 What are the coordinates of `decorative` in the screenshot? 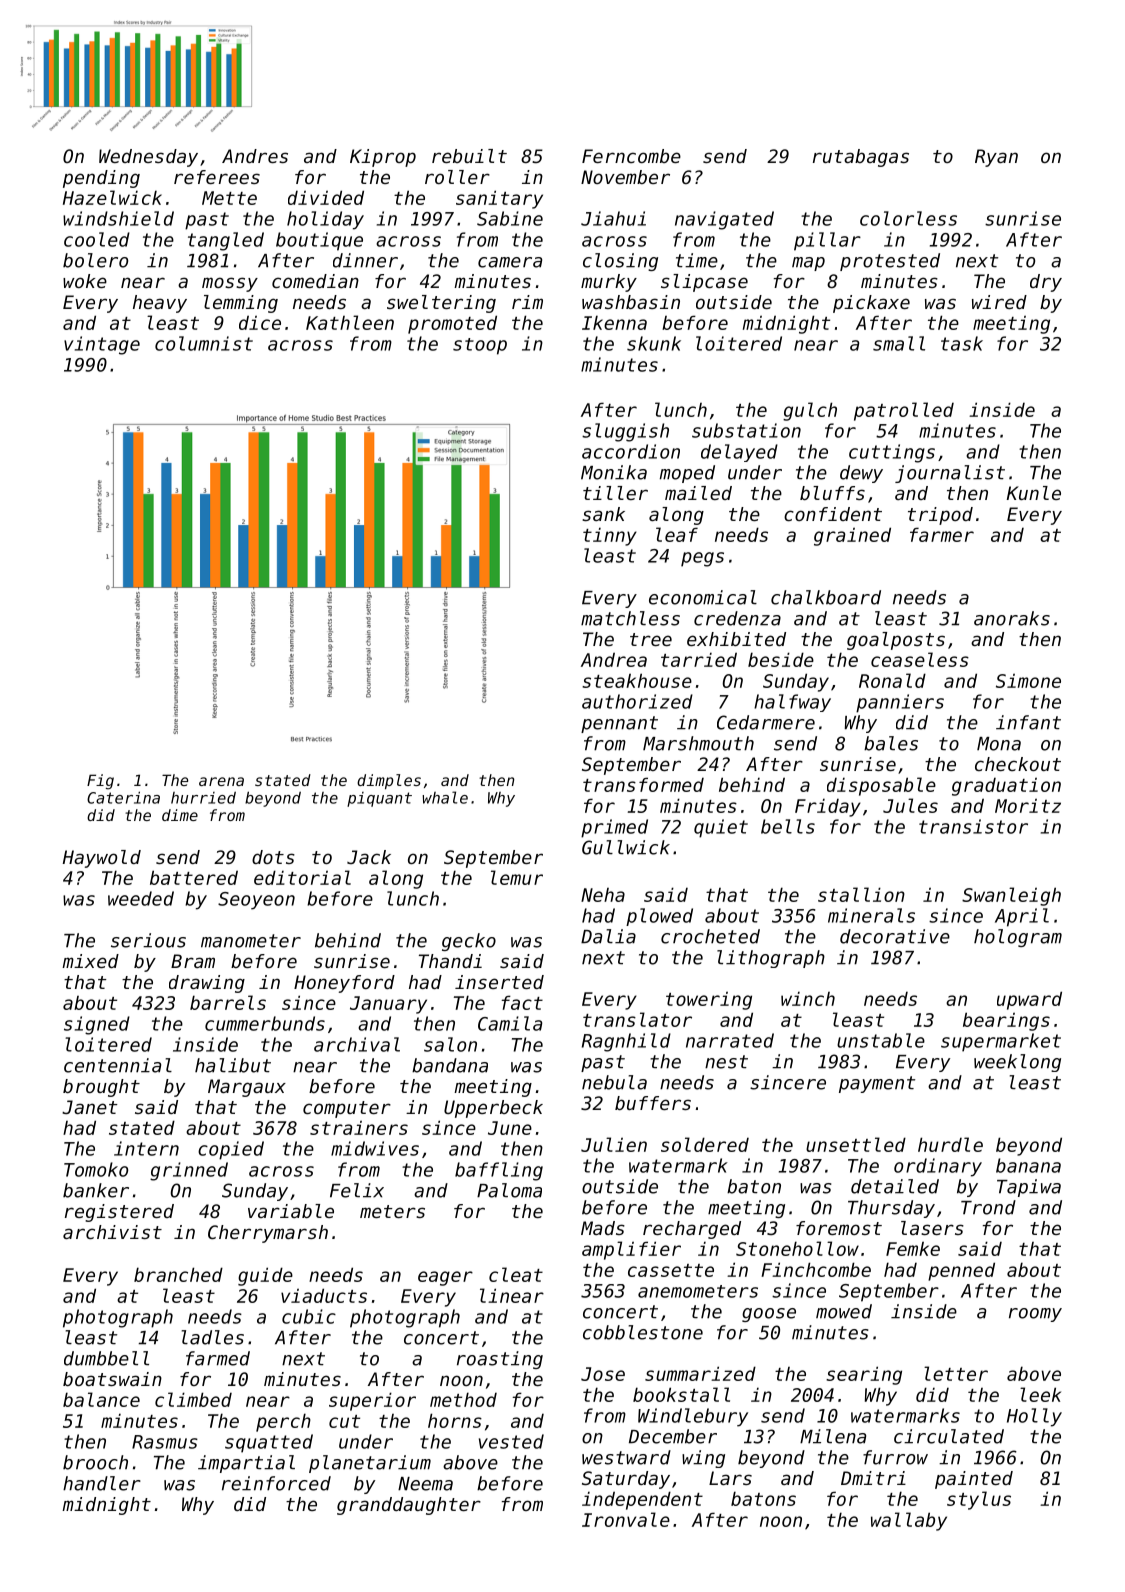 It's located at (895, 936).
